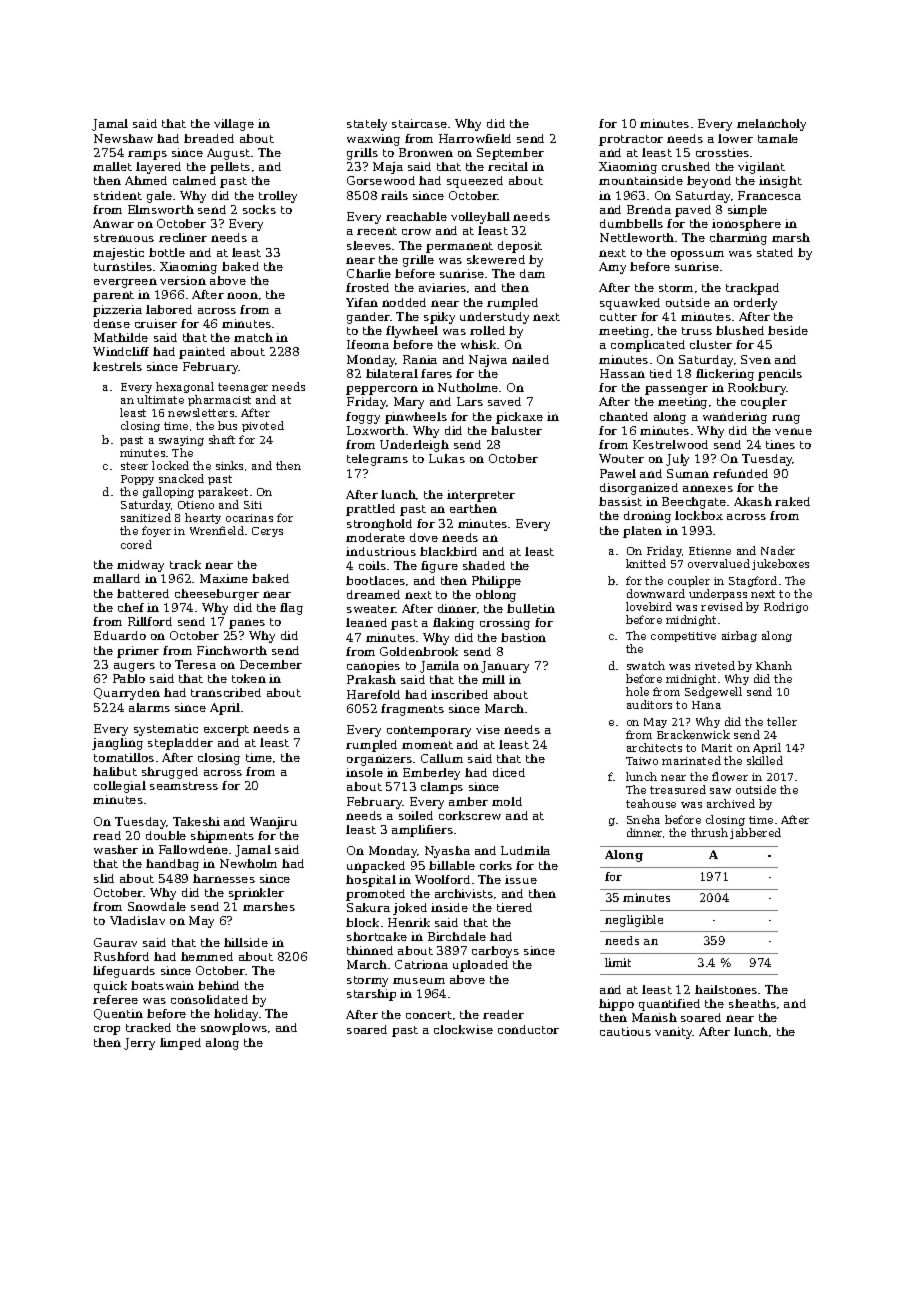 The width and height of the image is (908, 1316). Describe the element at coordinates (699, 515) in the image. I see `lockbox` at that location.
